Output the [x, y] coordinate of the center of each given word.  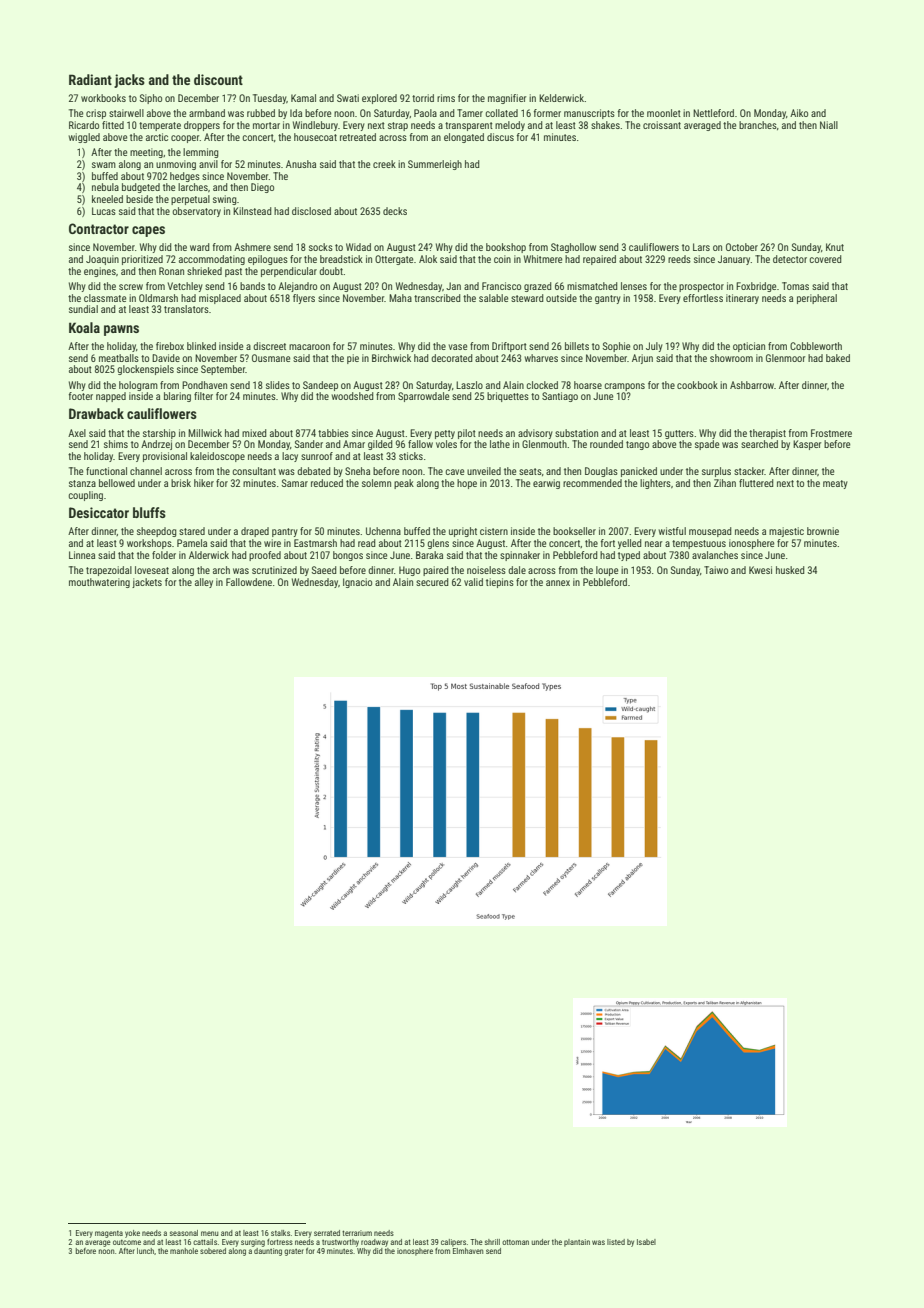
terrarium [357, 1233]
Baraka [429, 555]
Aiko [799, 113]
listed [616, 1242]
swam [104, 165]
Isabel [646, 1242]
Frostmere [831, 433]
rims [446, 98]
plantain [577, 1243]
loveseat [152, 570]
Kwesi [760, 570]
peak [404, 484]
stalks [280, 1233]
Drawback [96, 413]
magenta [109, 1234]
